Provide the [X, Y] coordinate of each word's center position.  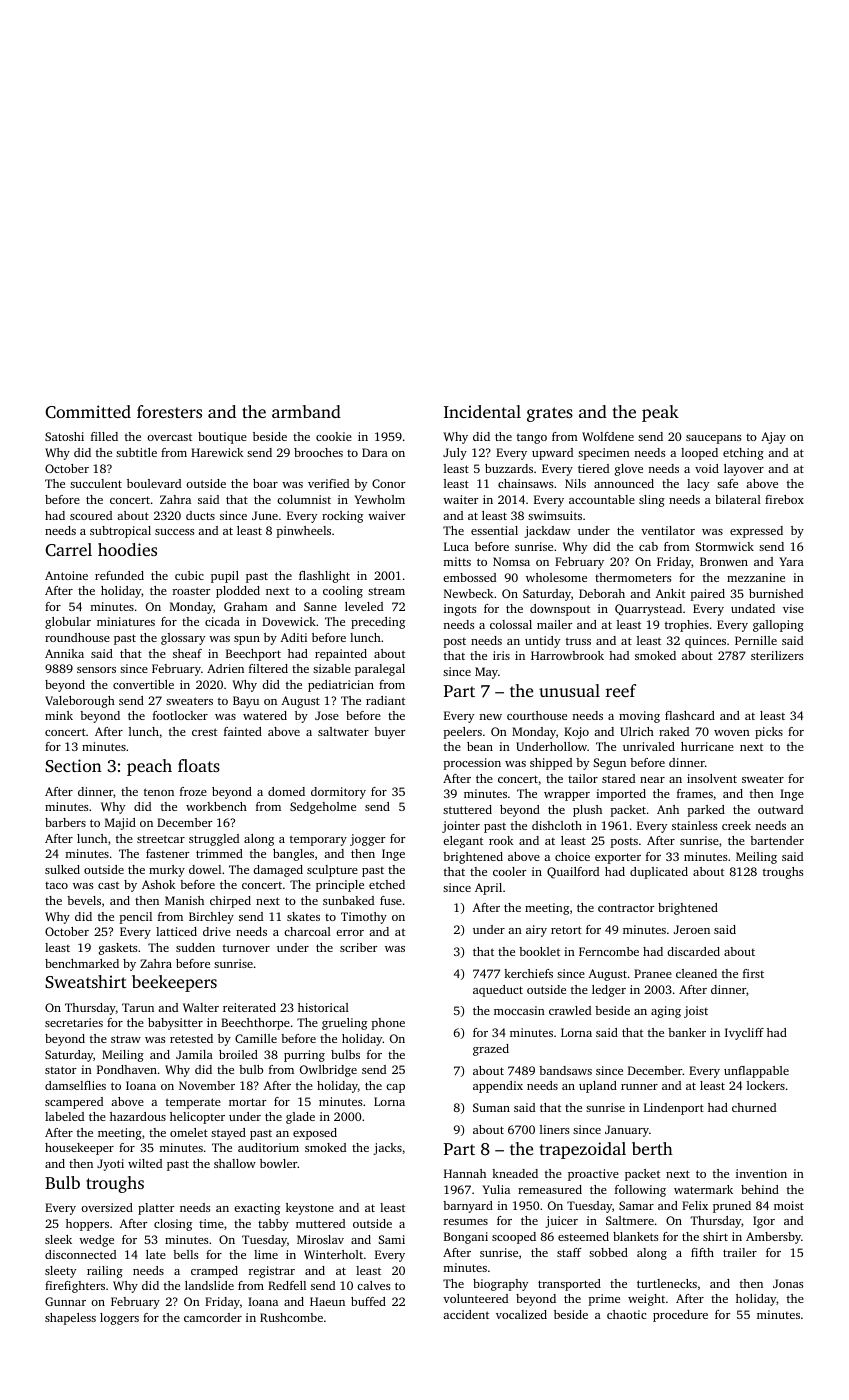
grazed [491, 1050]
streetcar [161, 839]
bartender [777, 840]
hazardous [138, 1116]
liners [554, 1129]
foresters [169, 411]
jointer [461, 827]
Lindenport [674, 1109]
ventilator [668, 530]
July [455, 454]
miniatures [126, 621]
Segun [609, 764]
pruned [732, 1207]
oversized [107, 1207]
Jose [327, 715]
